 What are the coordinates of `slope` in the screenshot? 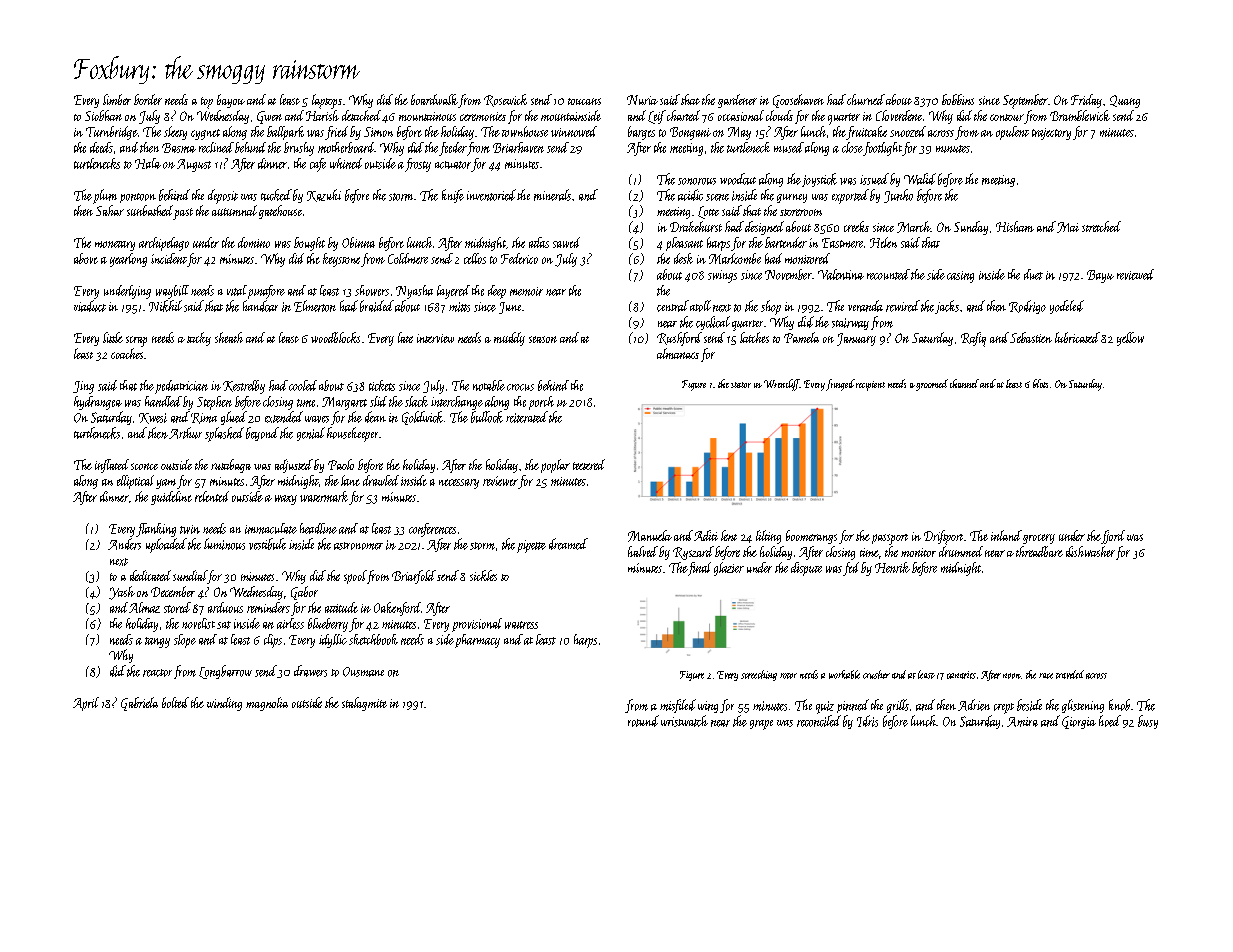 It's located at (185, 641).
